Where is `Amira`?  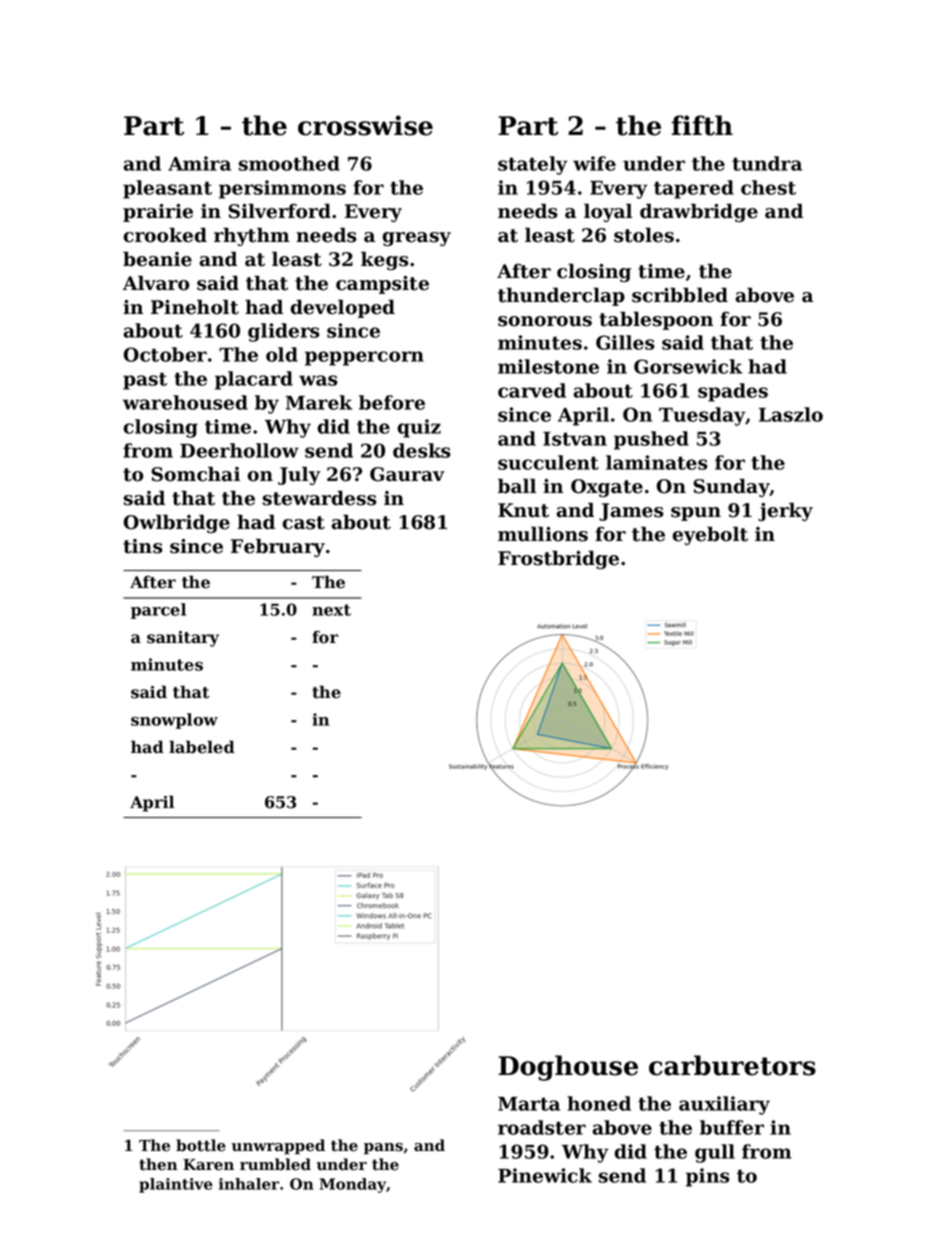
Amira is located at coordinates (199, 163).
